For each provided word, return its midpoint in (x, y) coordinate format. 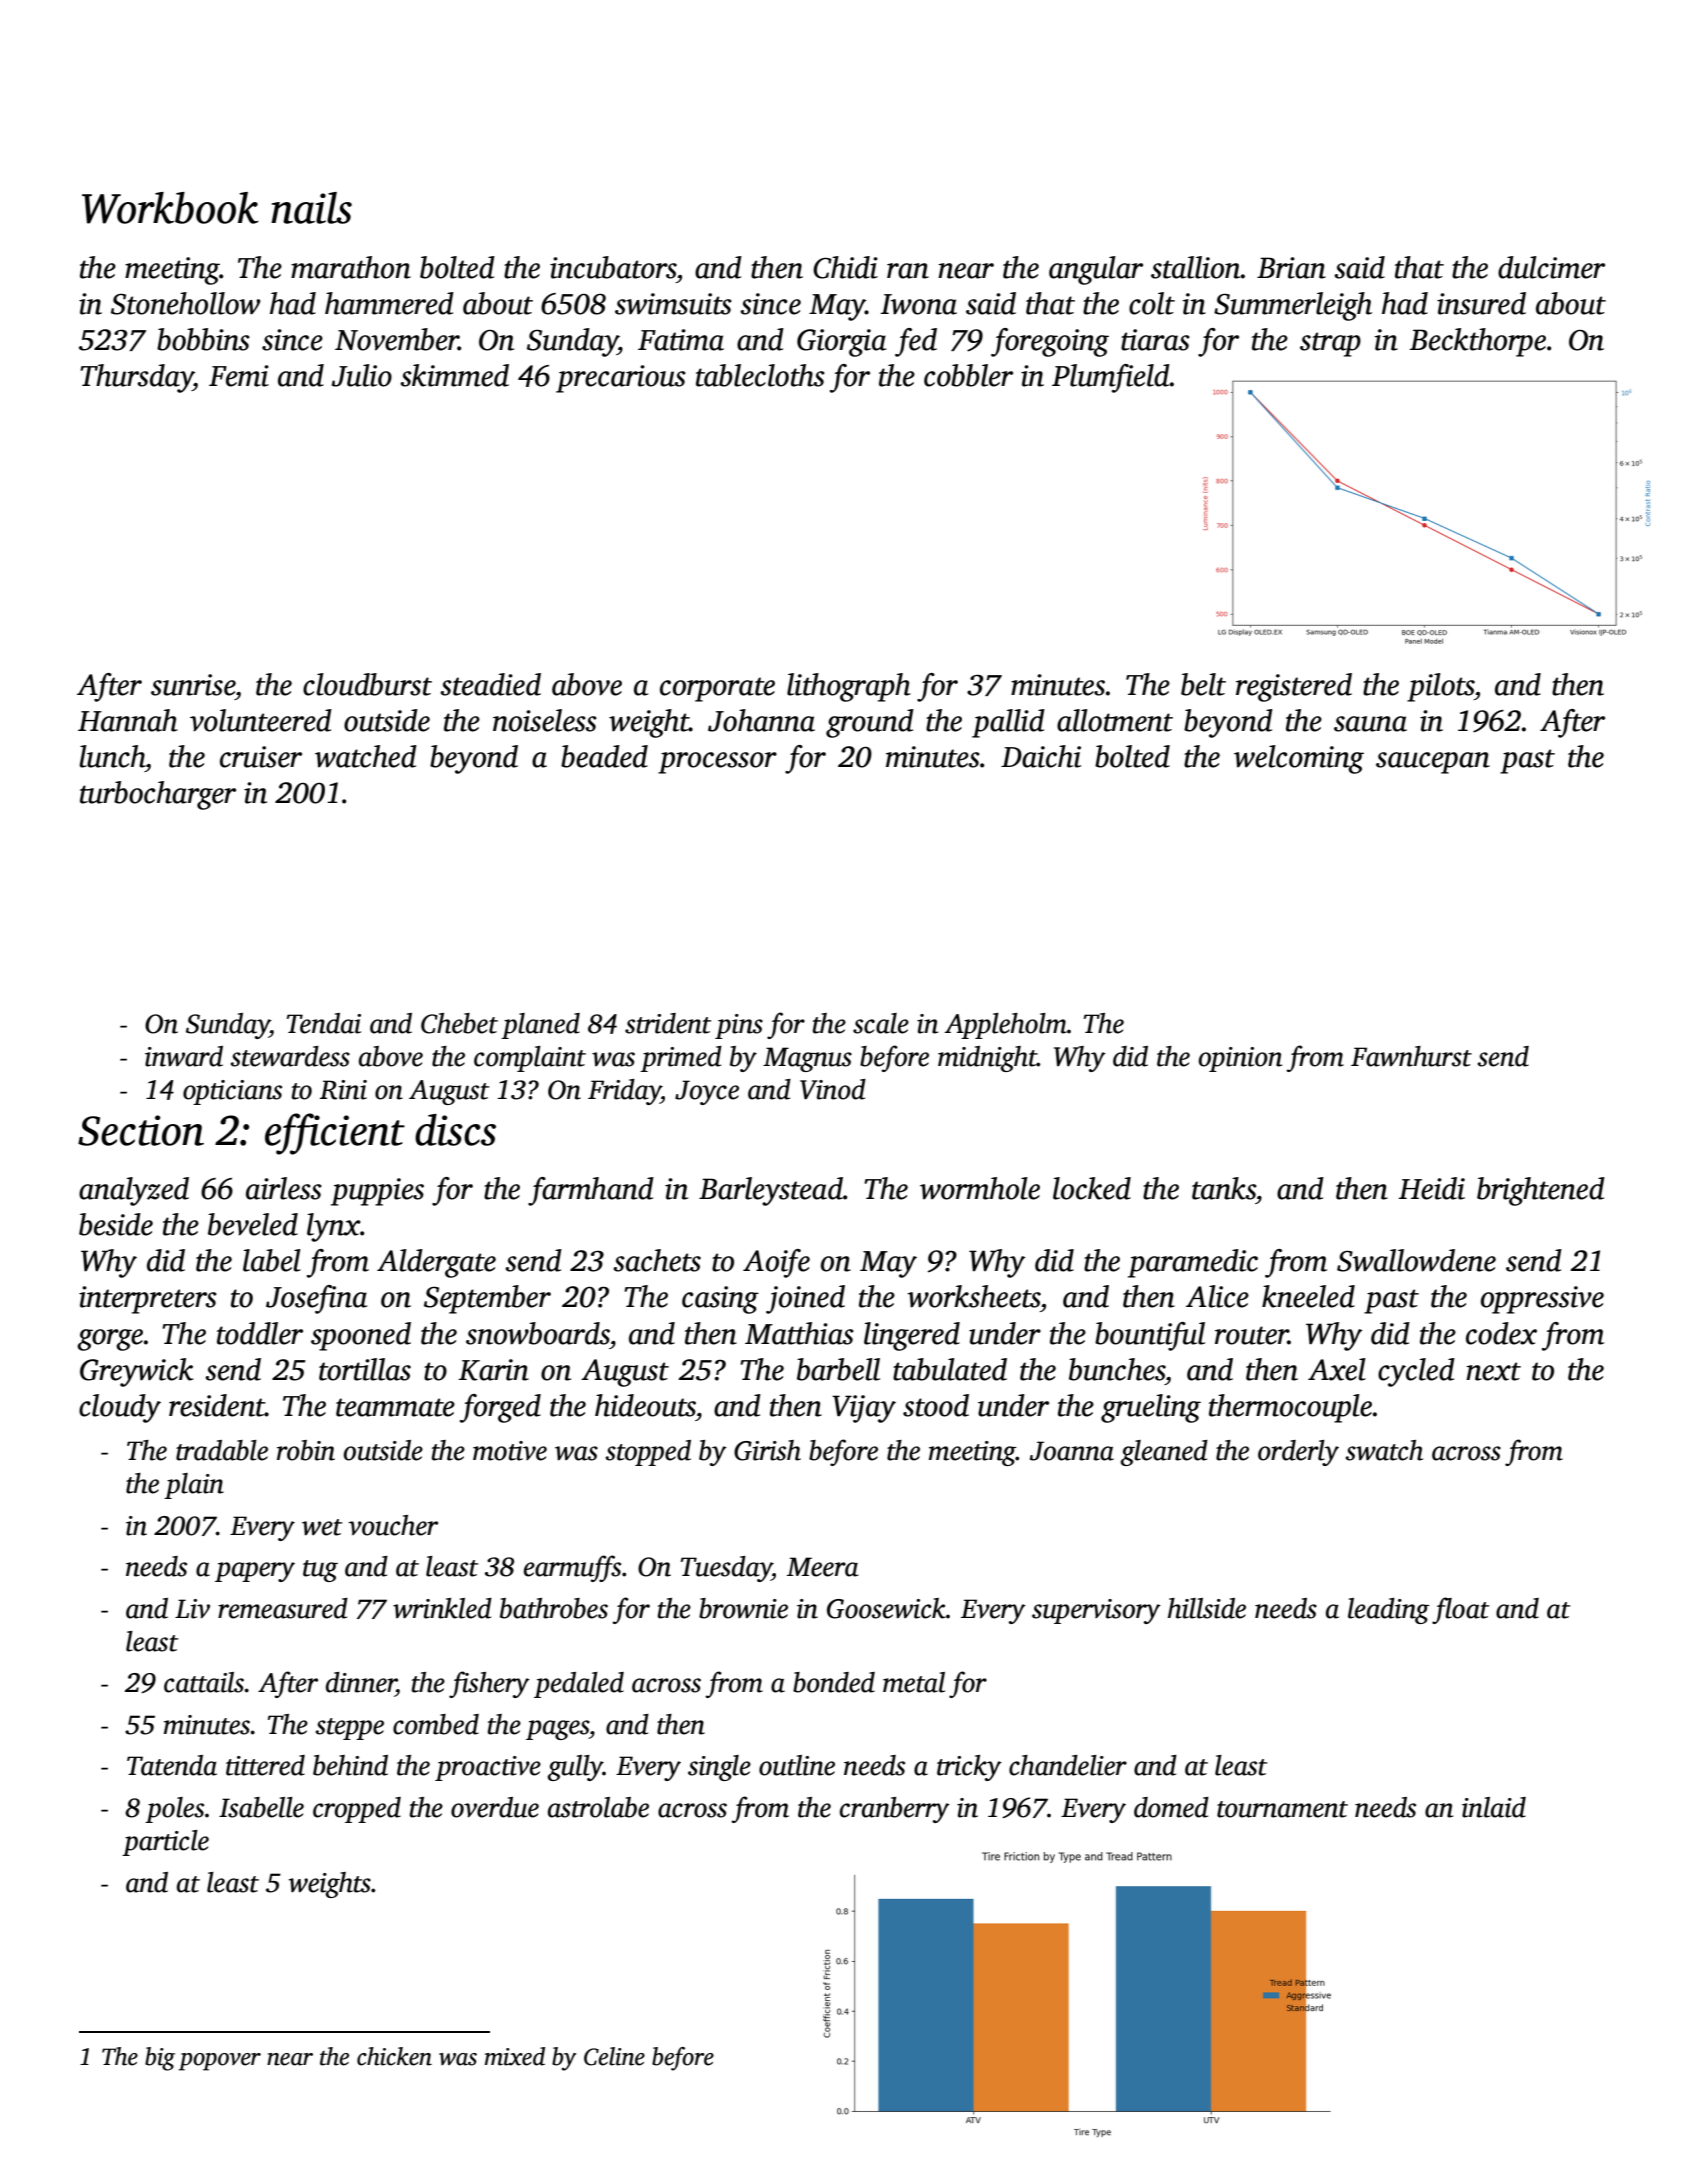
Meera (823, 1567)
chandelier (1068, 1765)
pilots (1440, 687)
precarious (621, 379)
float (1460, 1610)
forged (500, 1408)
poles (174, 1810)
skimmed (454, 375)
